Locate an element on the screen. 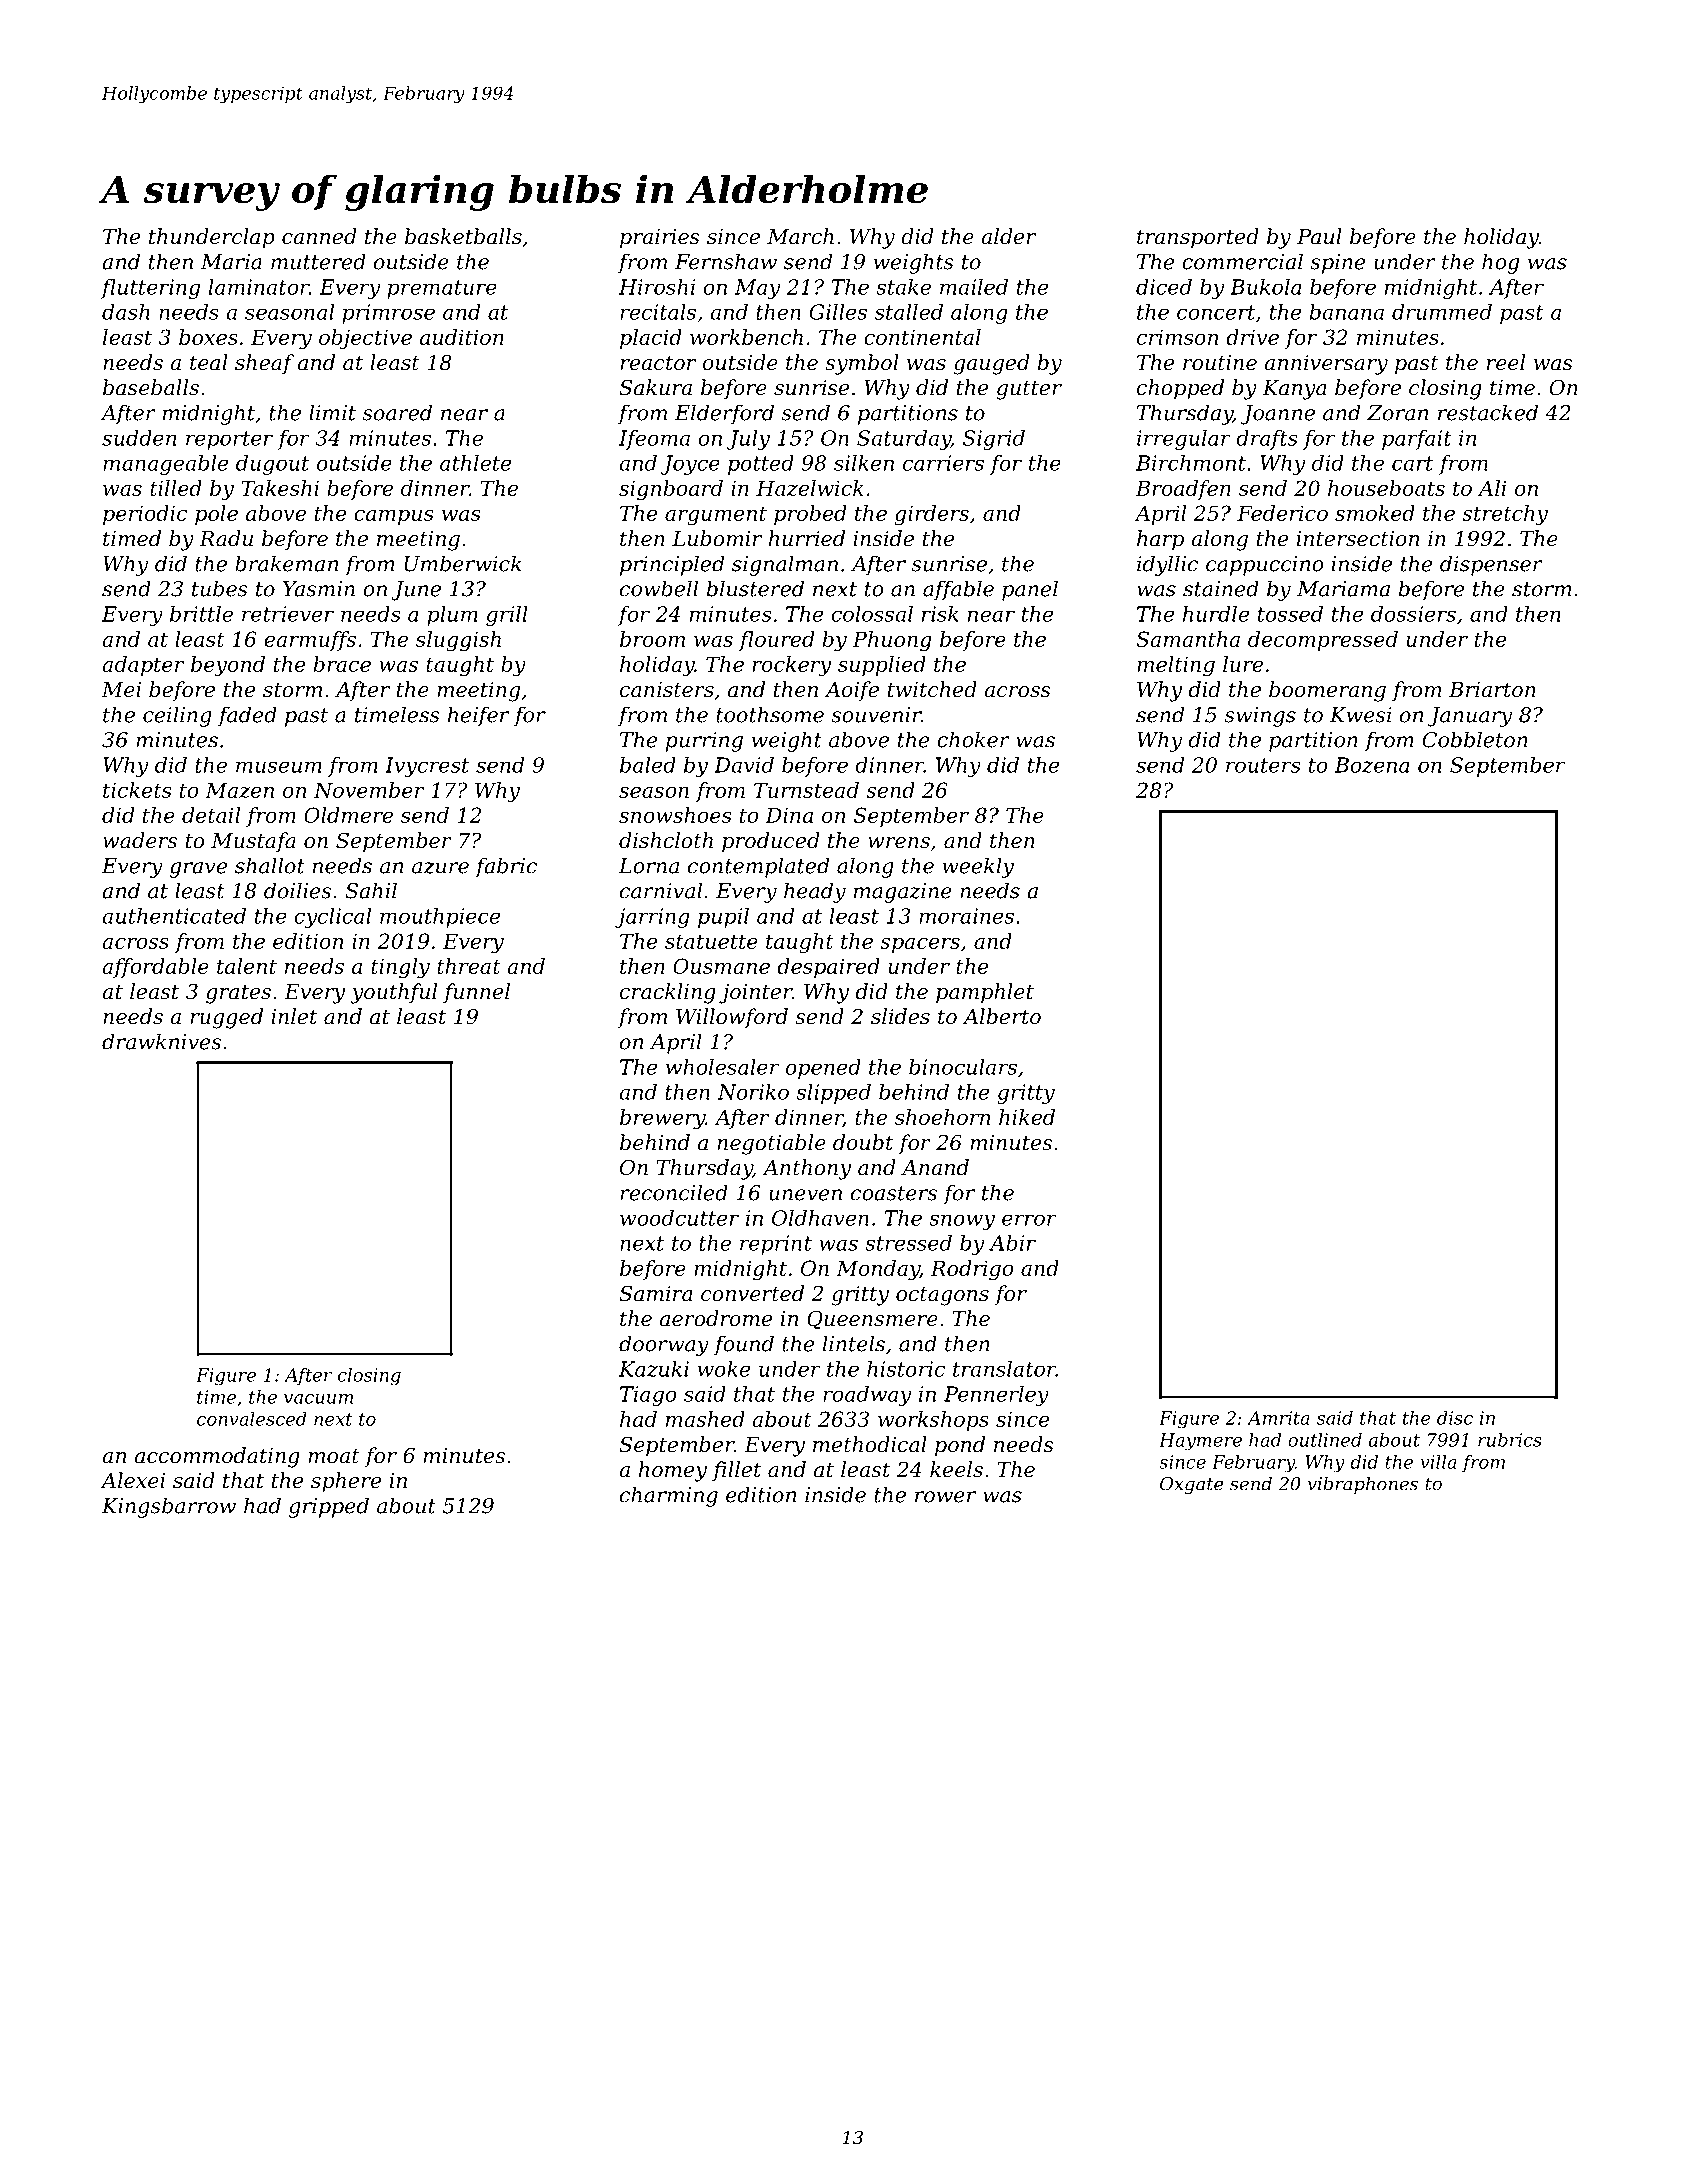  villa is located at coordinates (1438, 1462).
